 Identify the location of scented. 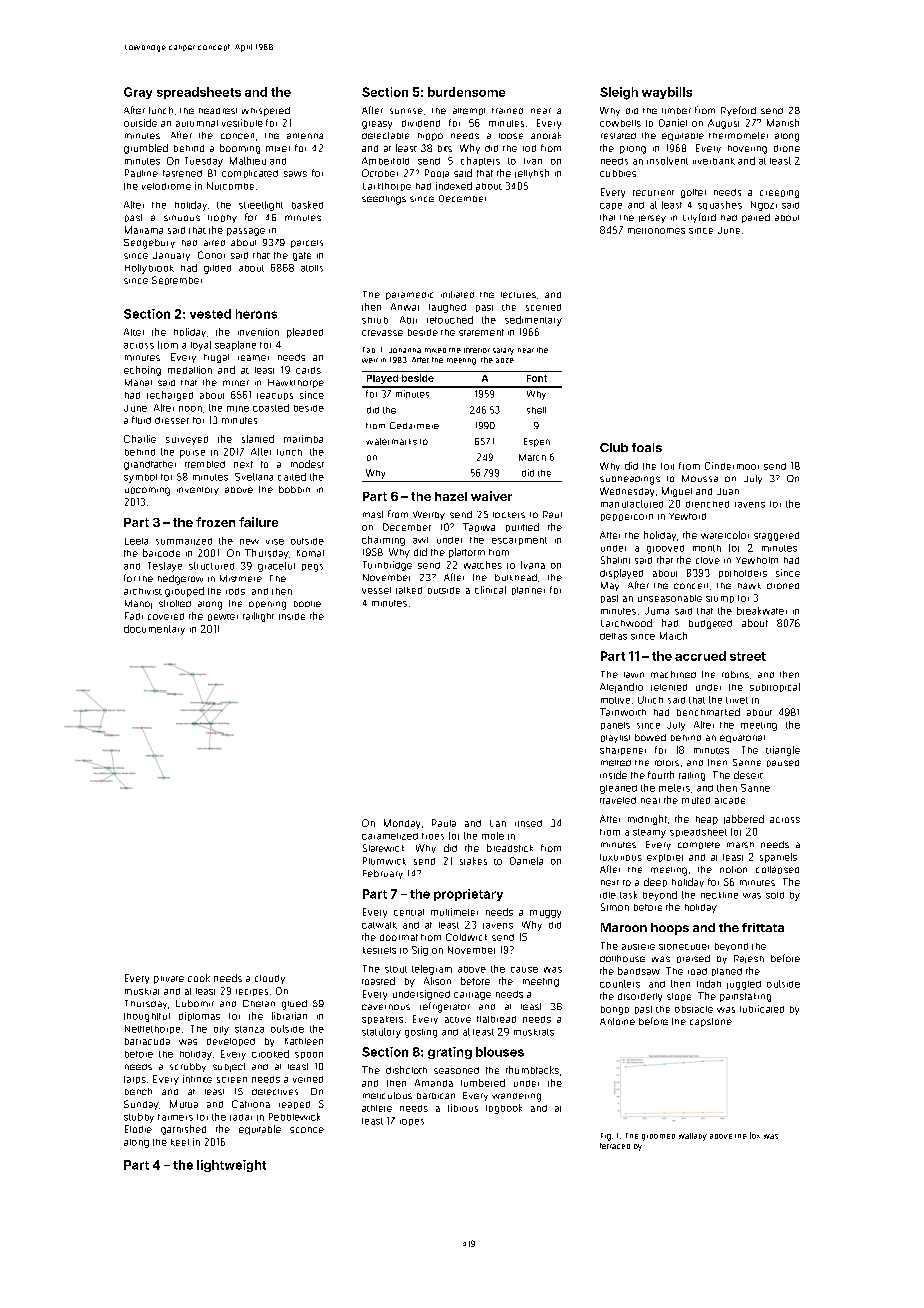
(543, 307).
